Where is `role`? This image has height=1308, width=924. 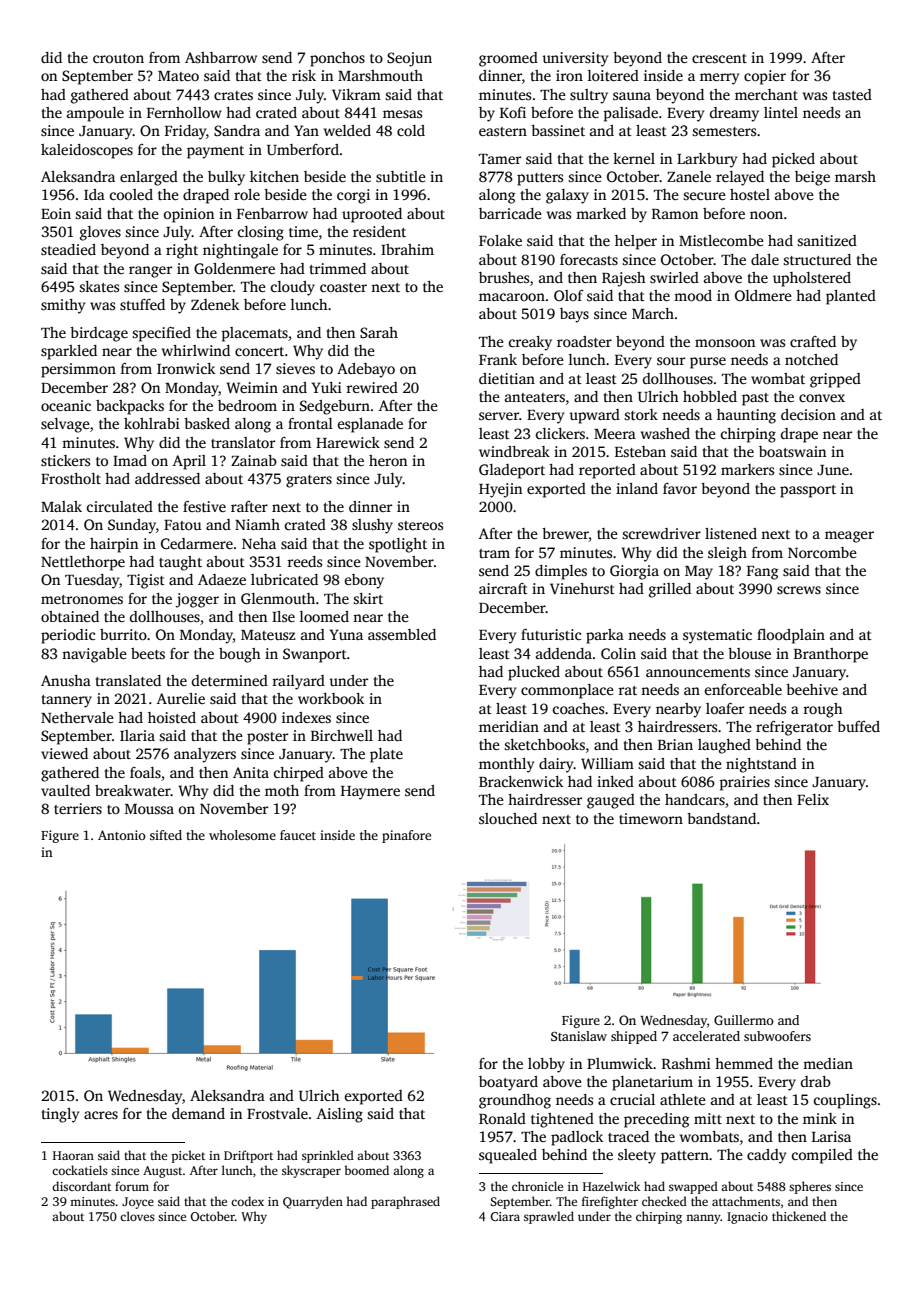 role is located at coordinates (247, 194).
